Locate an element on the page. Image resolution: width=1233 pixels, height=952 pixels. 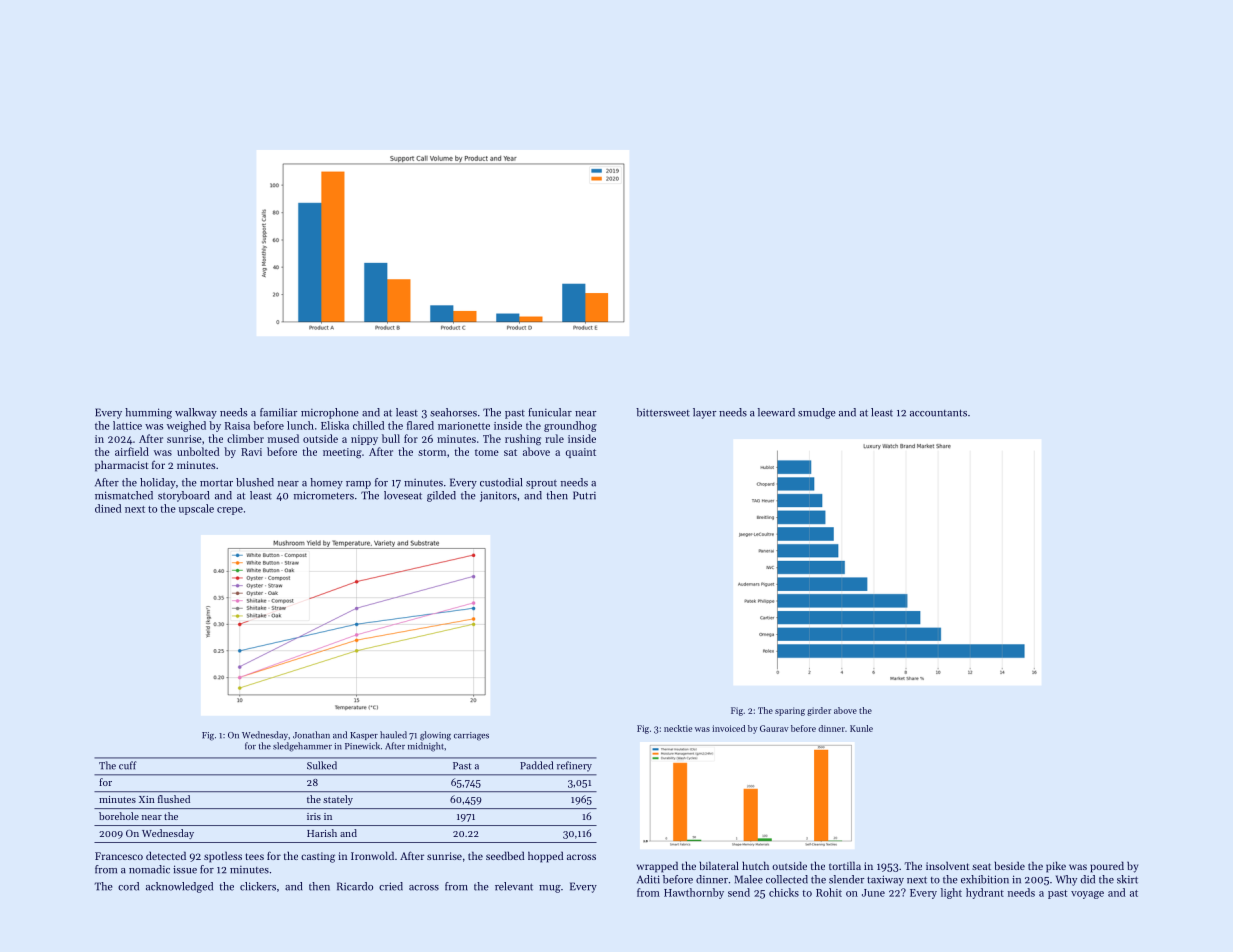
girder is located at coordinates (819, 711).
